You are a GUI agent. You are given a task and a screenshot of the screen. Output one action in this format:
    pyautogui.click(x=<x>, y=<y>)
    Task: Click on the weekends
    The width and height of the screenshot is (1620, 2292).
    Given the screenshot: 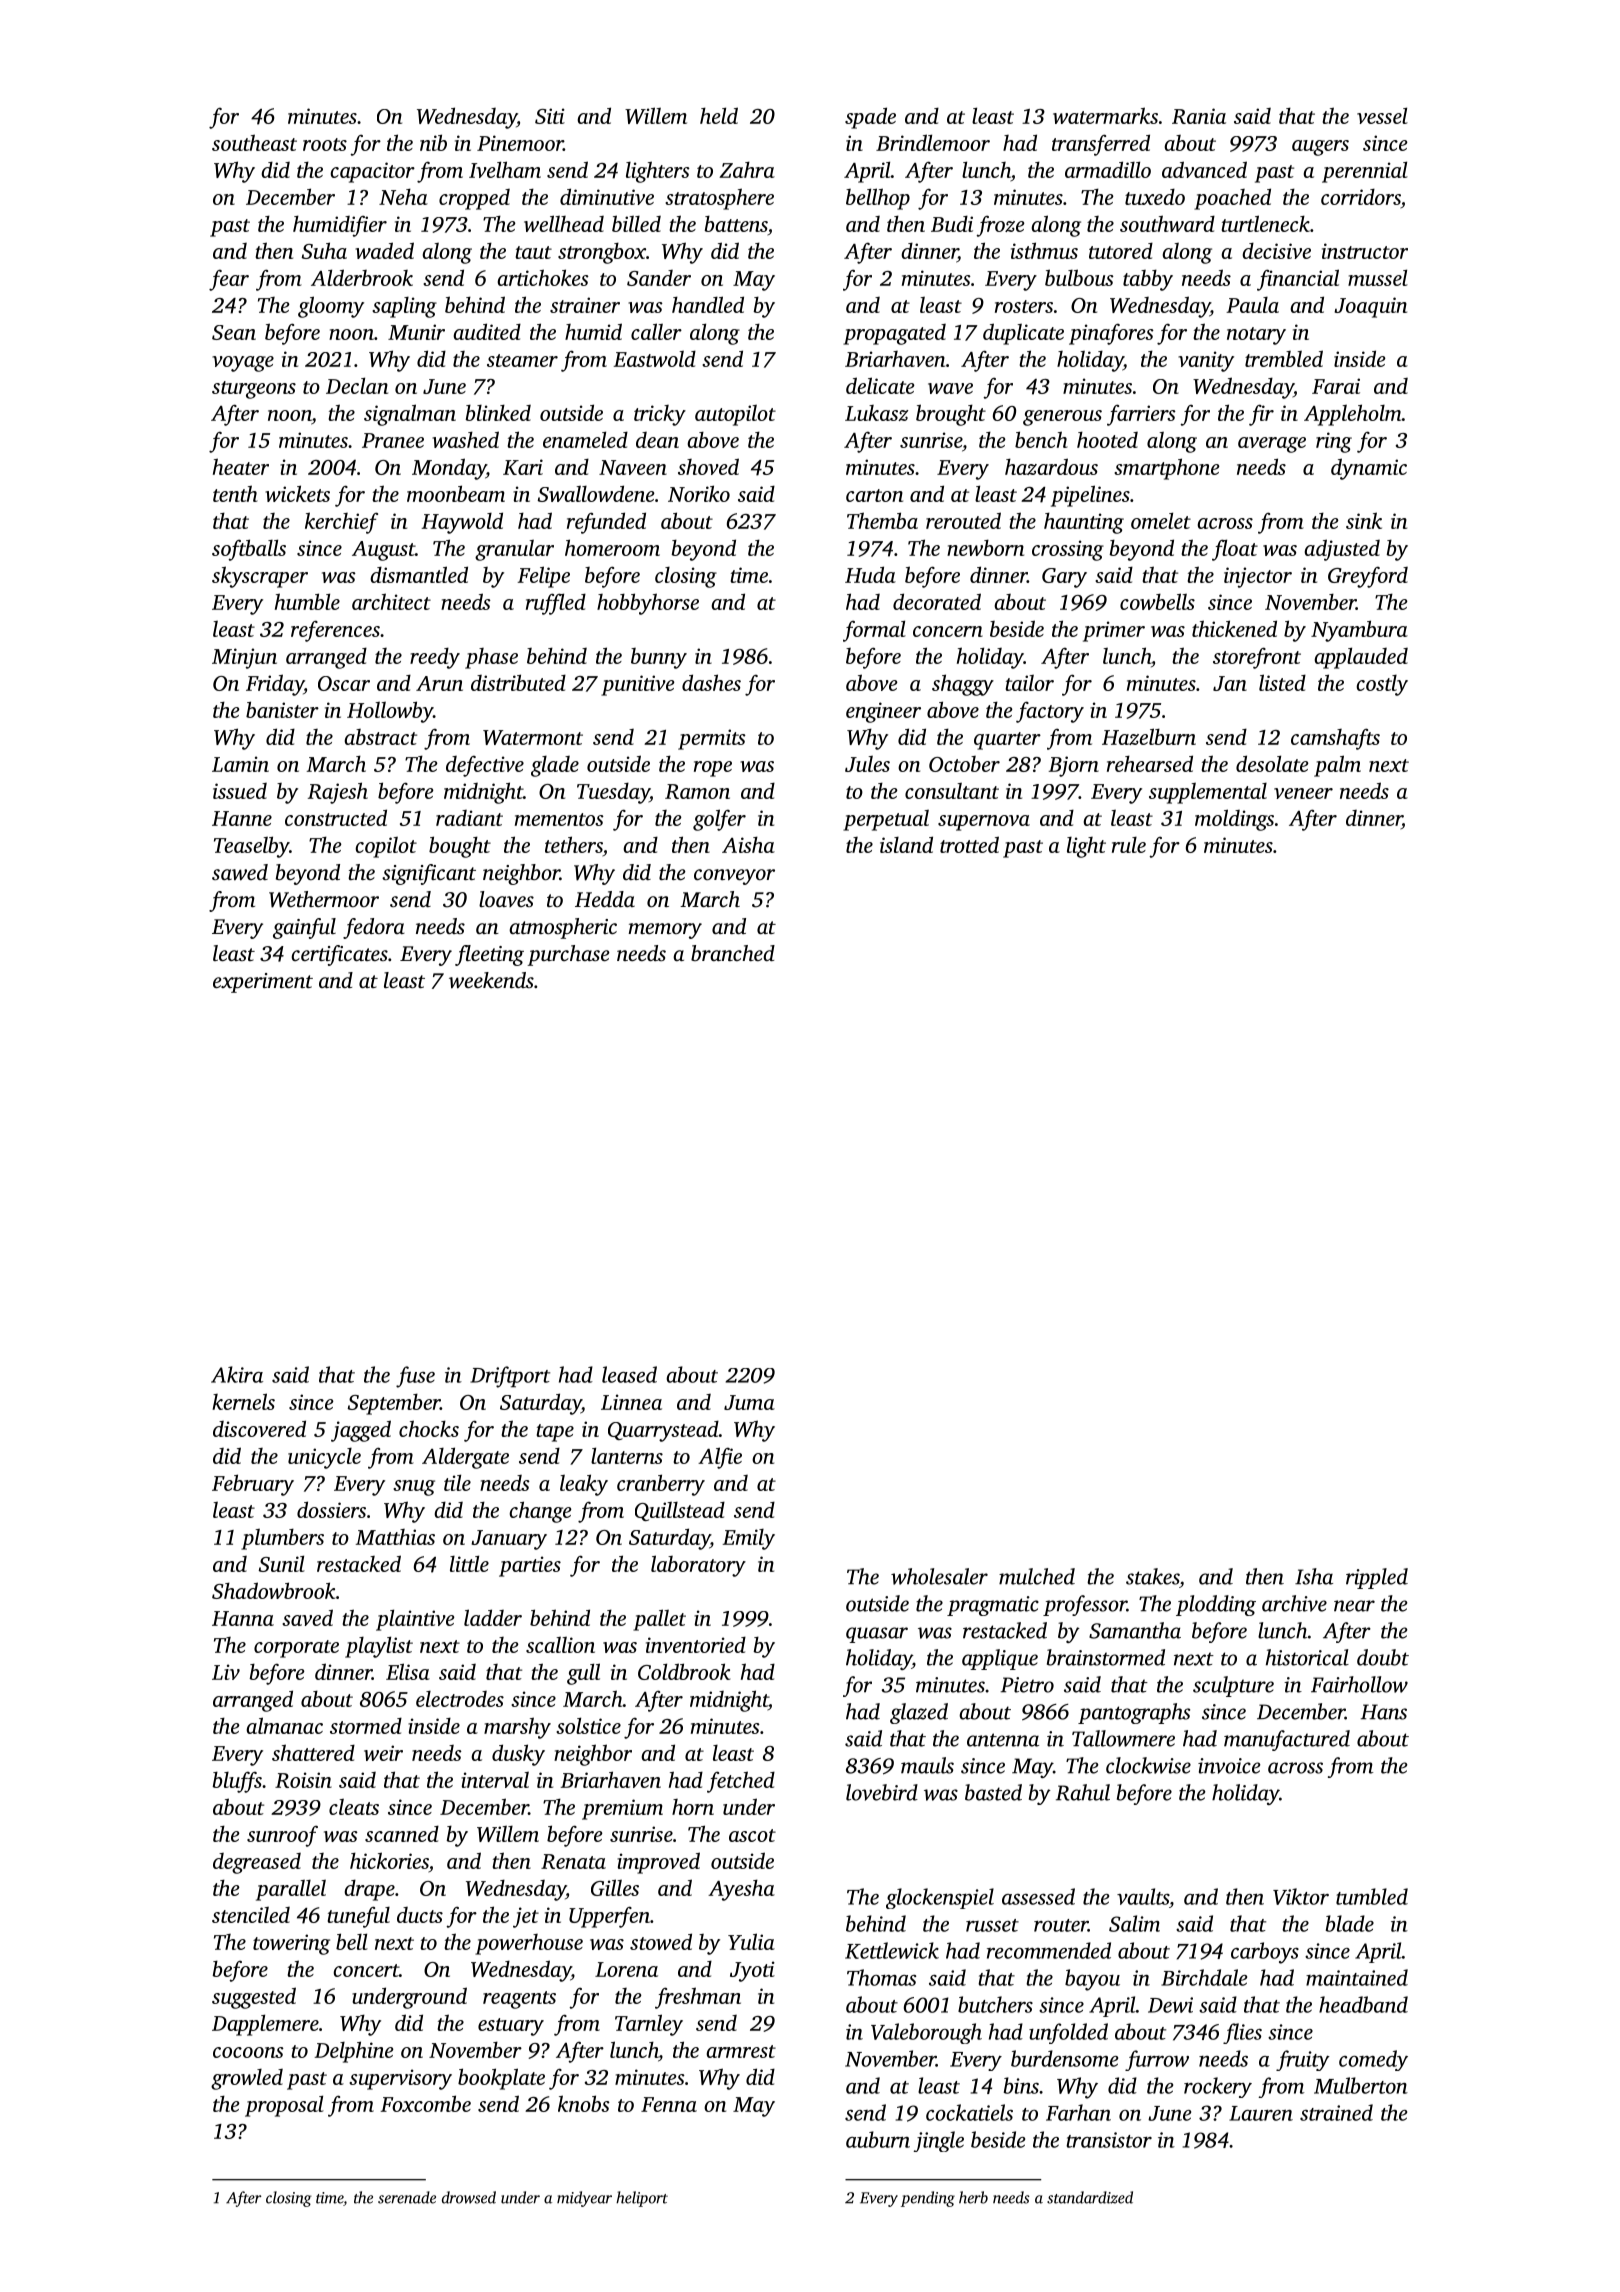 What is the action you would take?
    pyautogui.click(x=491, y=980)
